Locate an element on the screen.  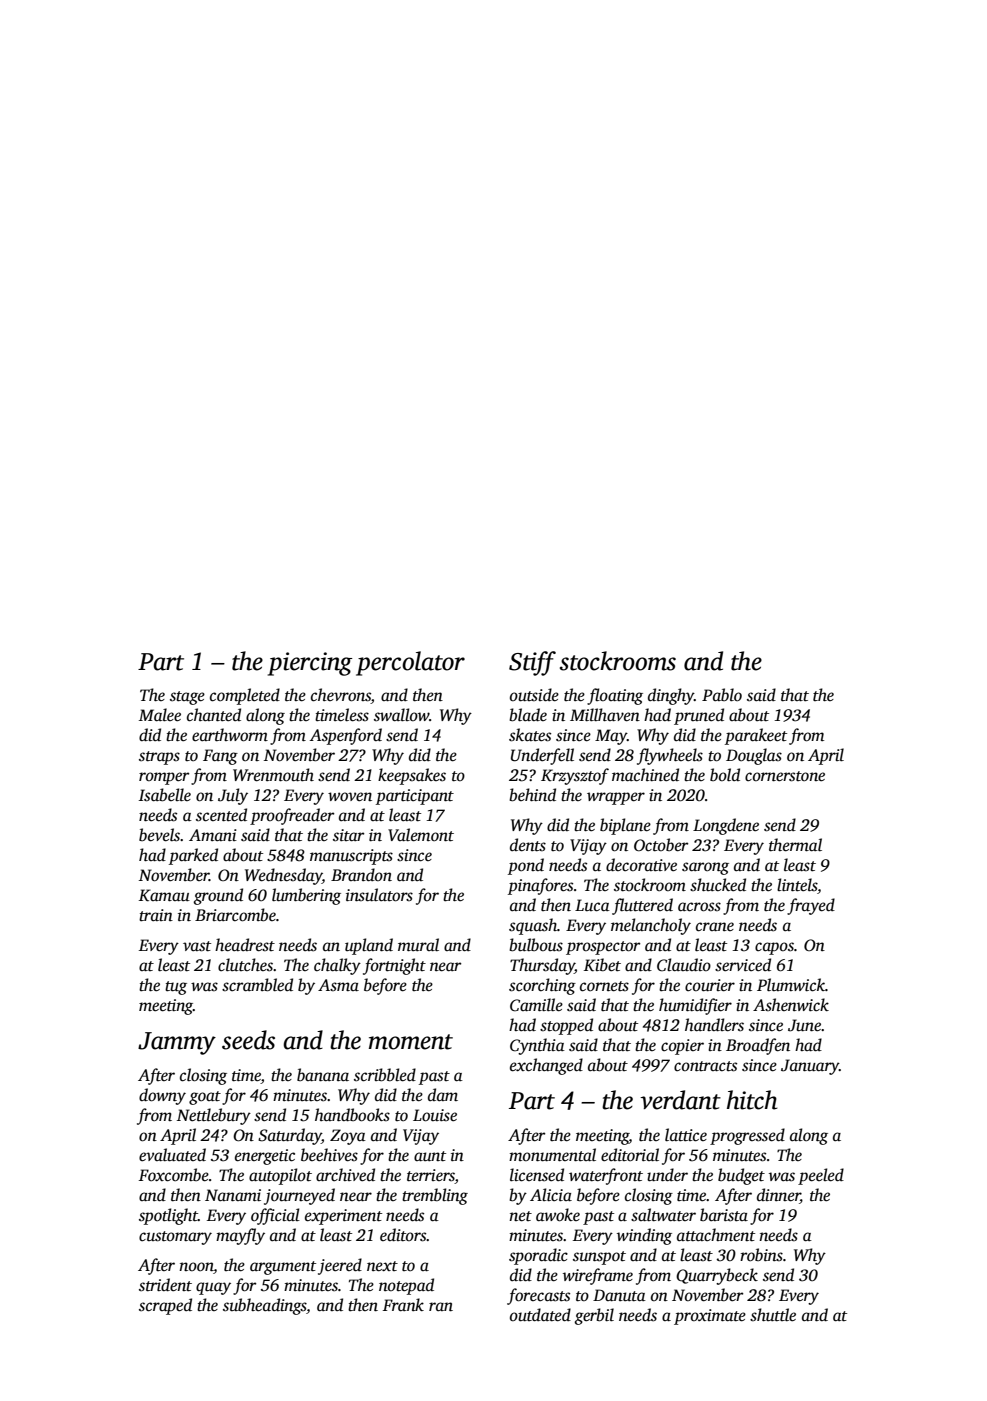
verdant is located at coordinates (680, 1100).
